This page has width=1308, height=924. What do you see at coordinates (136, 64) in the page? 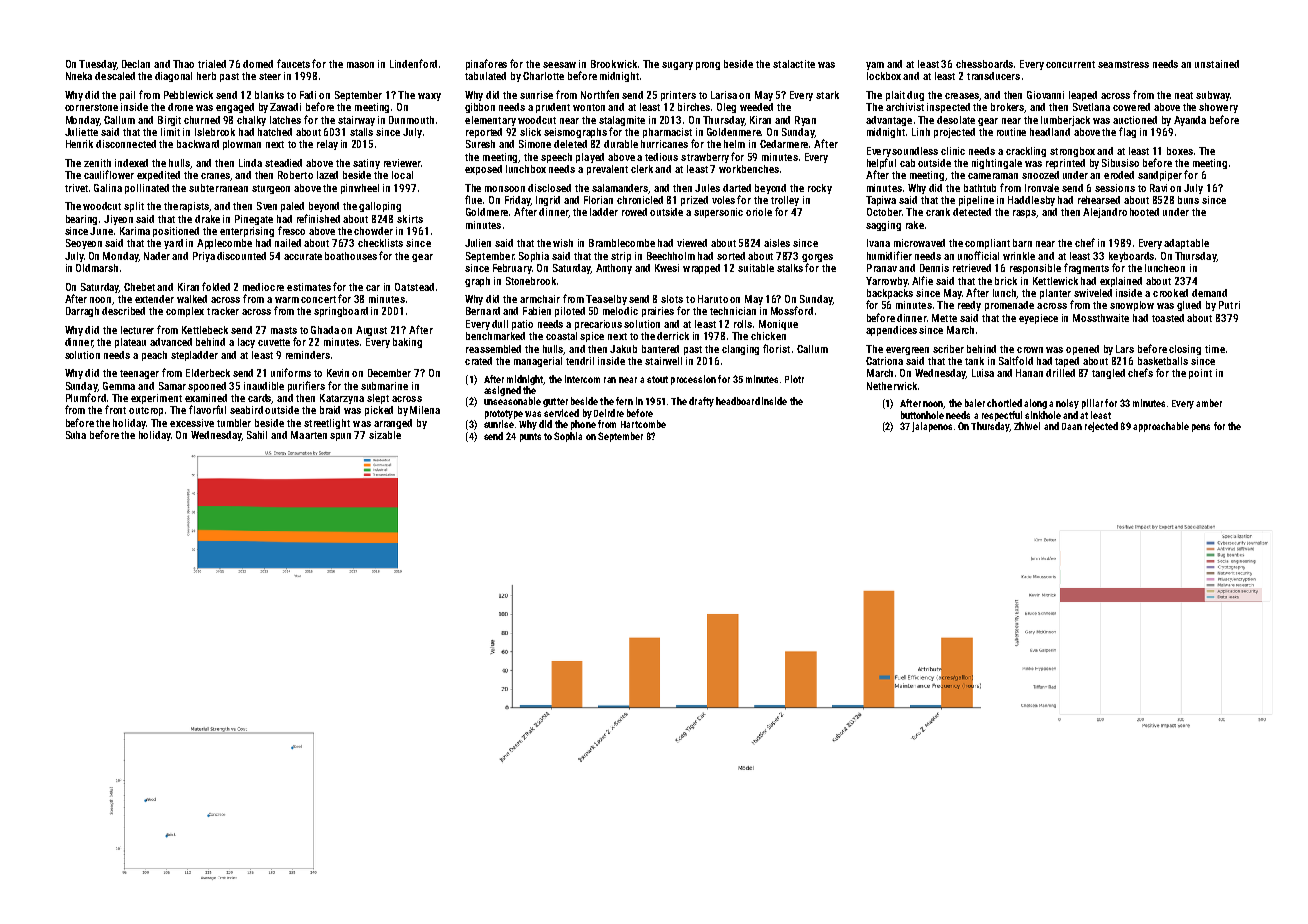
I see `Declan` at bounding box center [136, 64].
